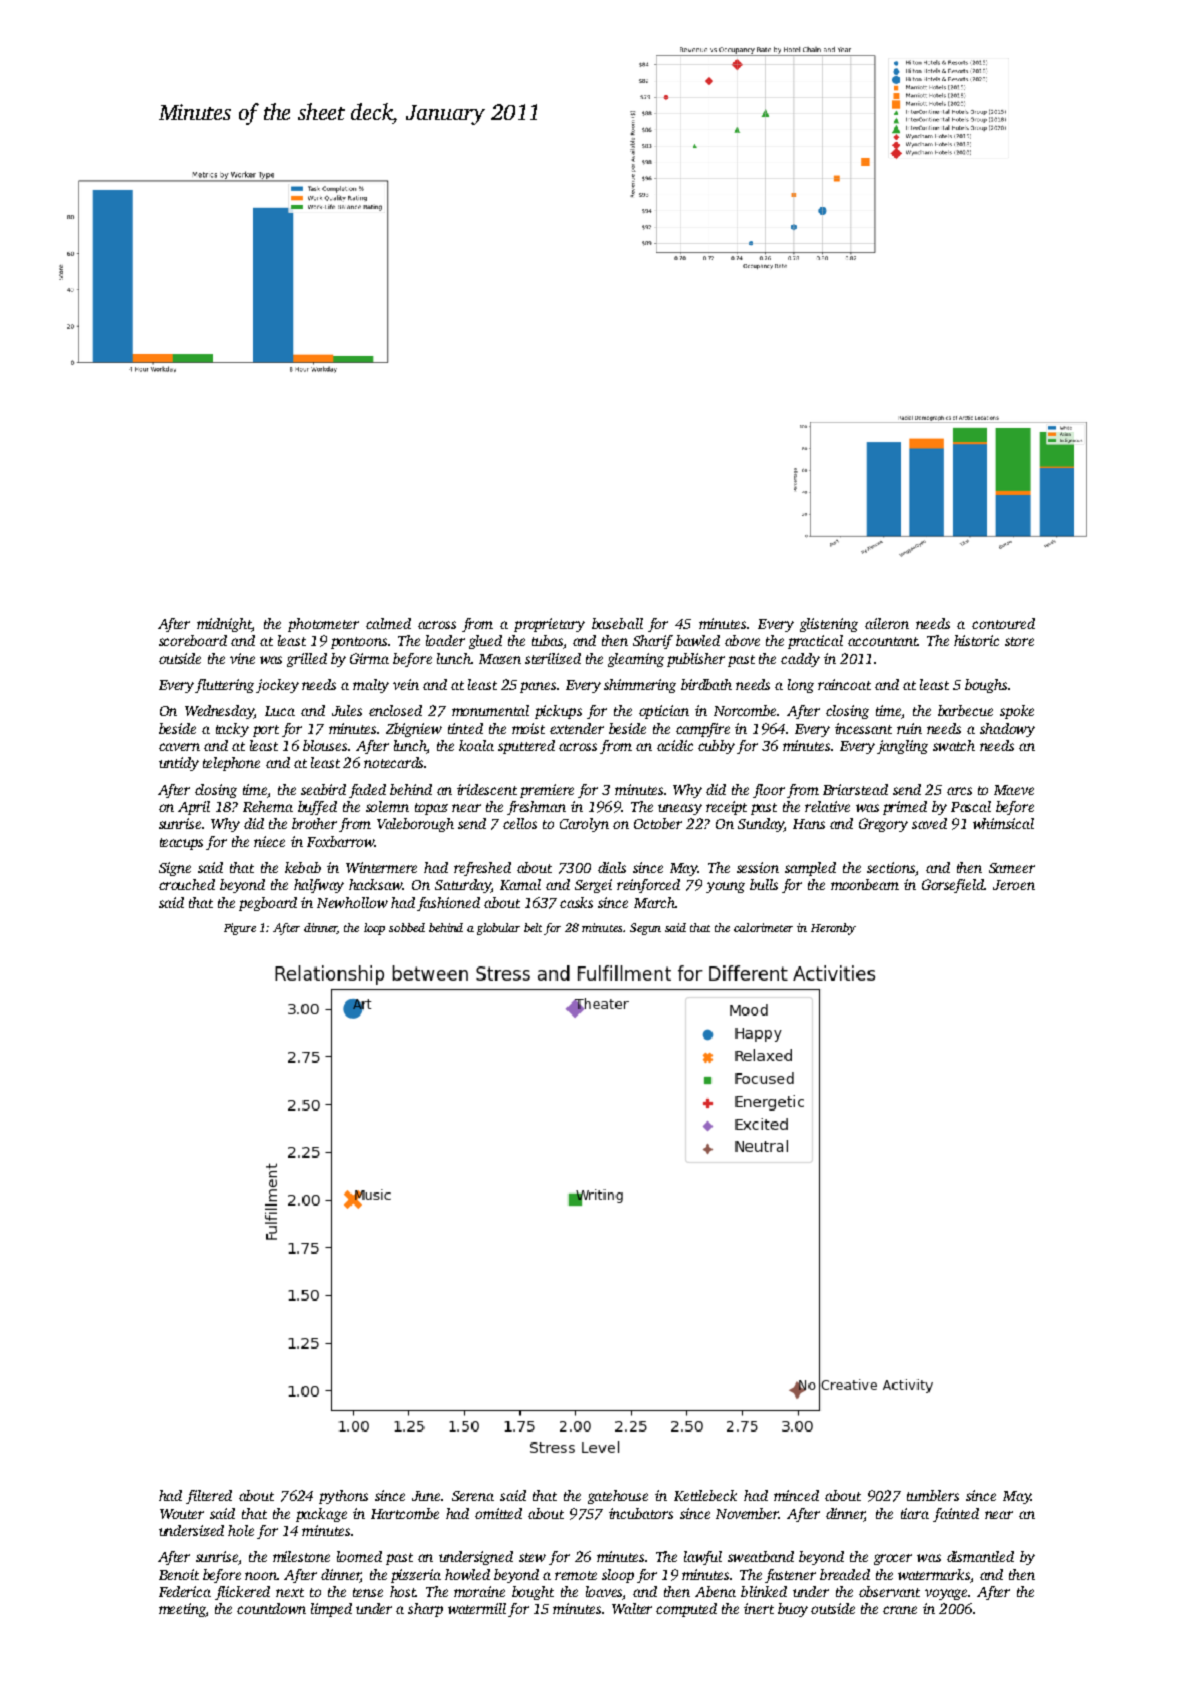  Describe the element at coordinates (648, 886) in the page. I see `reinforced` at that location.
